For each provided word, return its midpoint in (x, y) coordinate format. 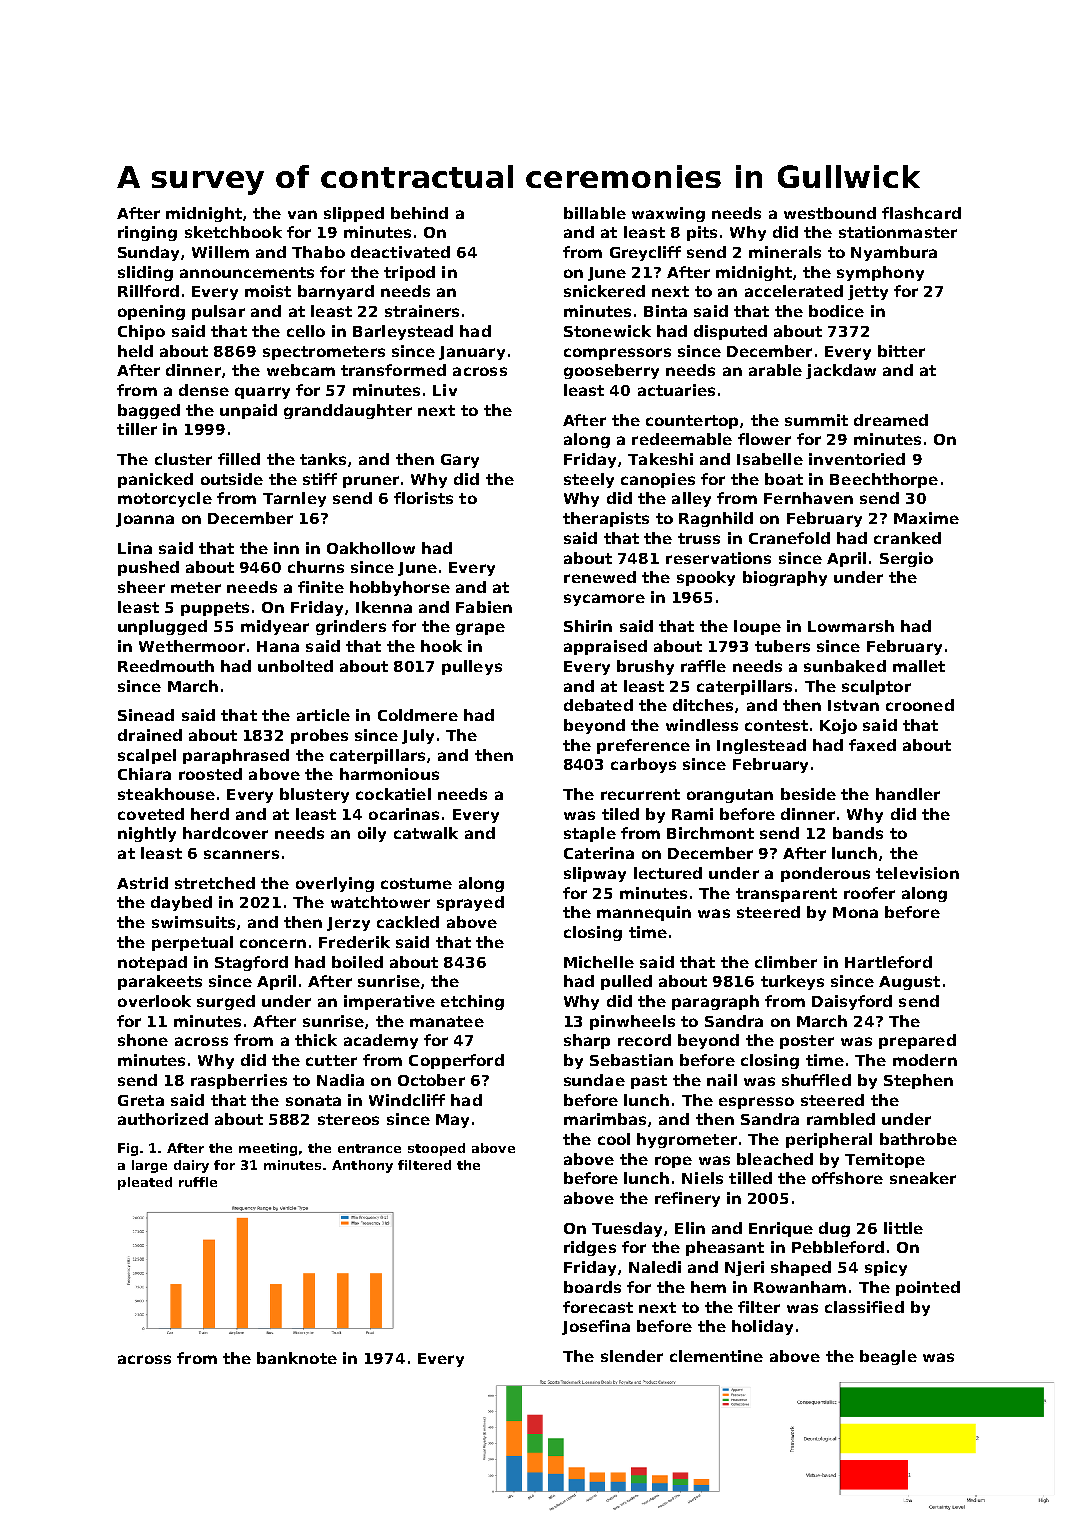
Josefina (596, 1327)
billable (595, 213)
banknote (297, 1358)
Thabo (318, 252)
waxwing (668, 214)
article (323, 715)
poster (807, 1042)
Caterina (599, 853)
